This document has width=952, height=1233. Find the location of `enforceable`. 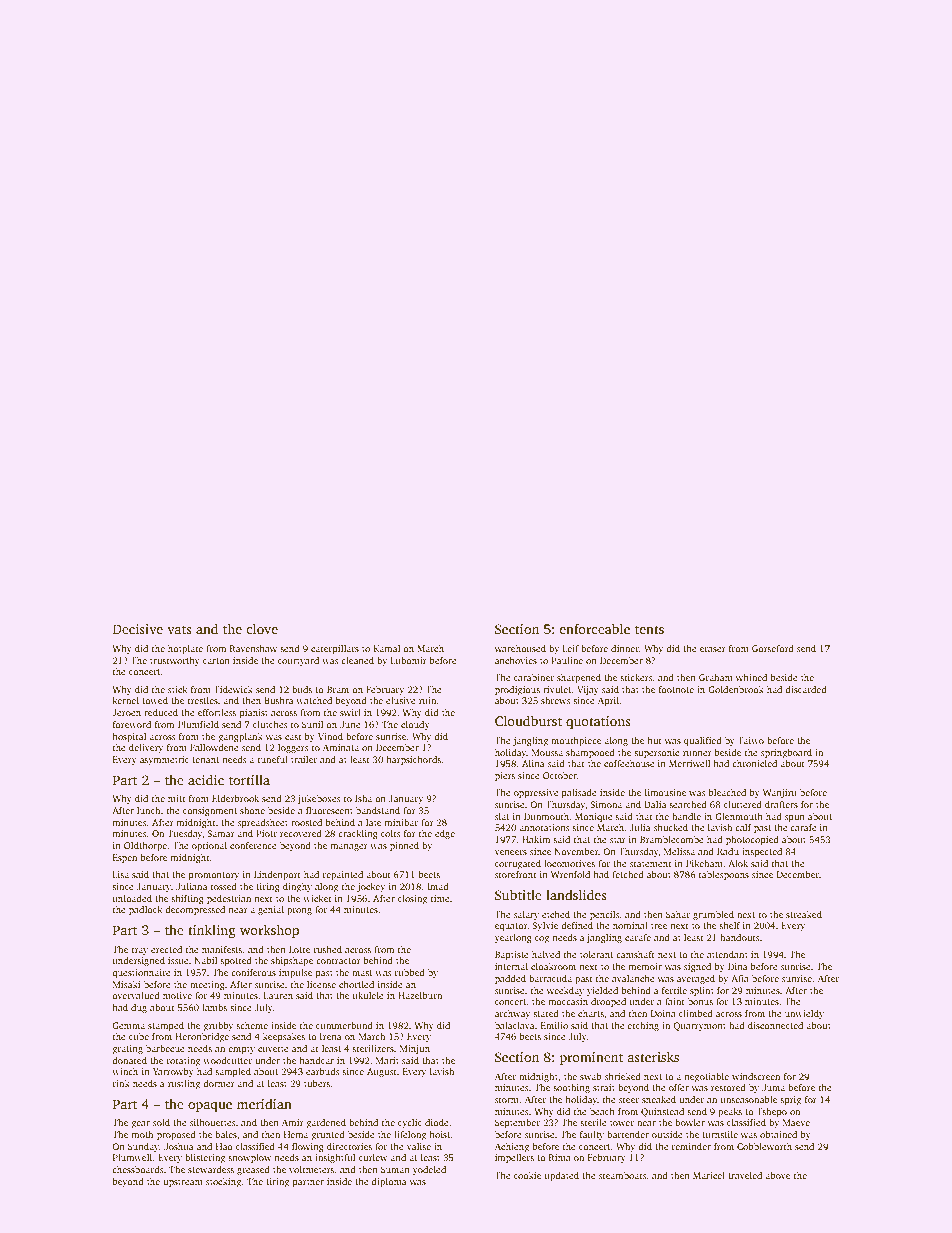

enforceable is located at coordinates (594, 628).
